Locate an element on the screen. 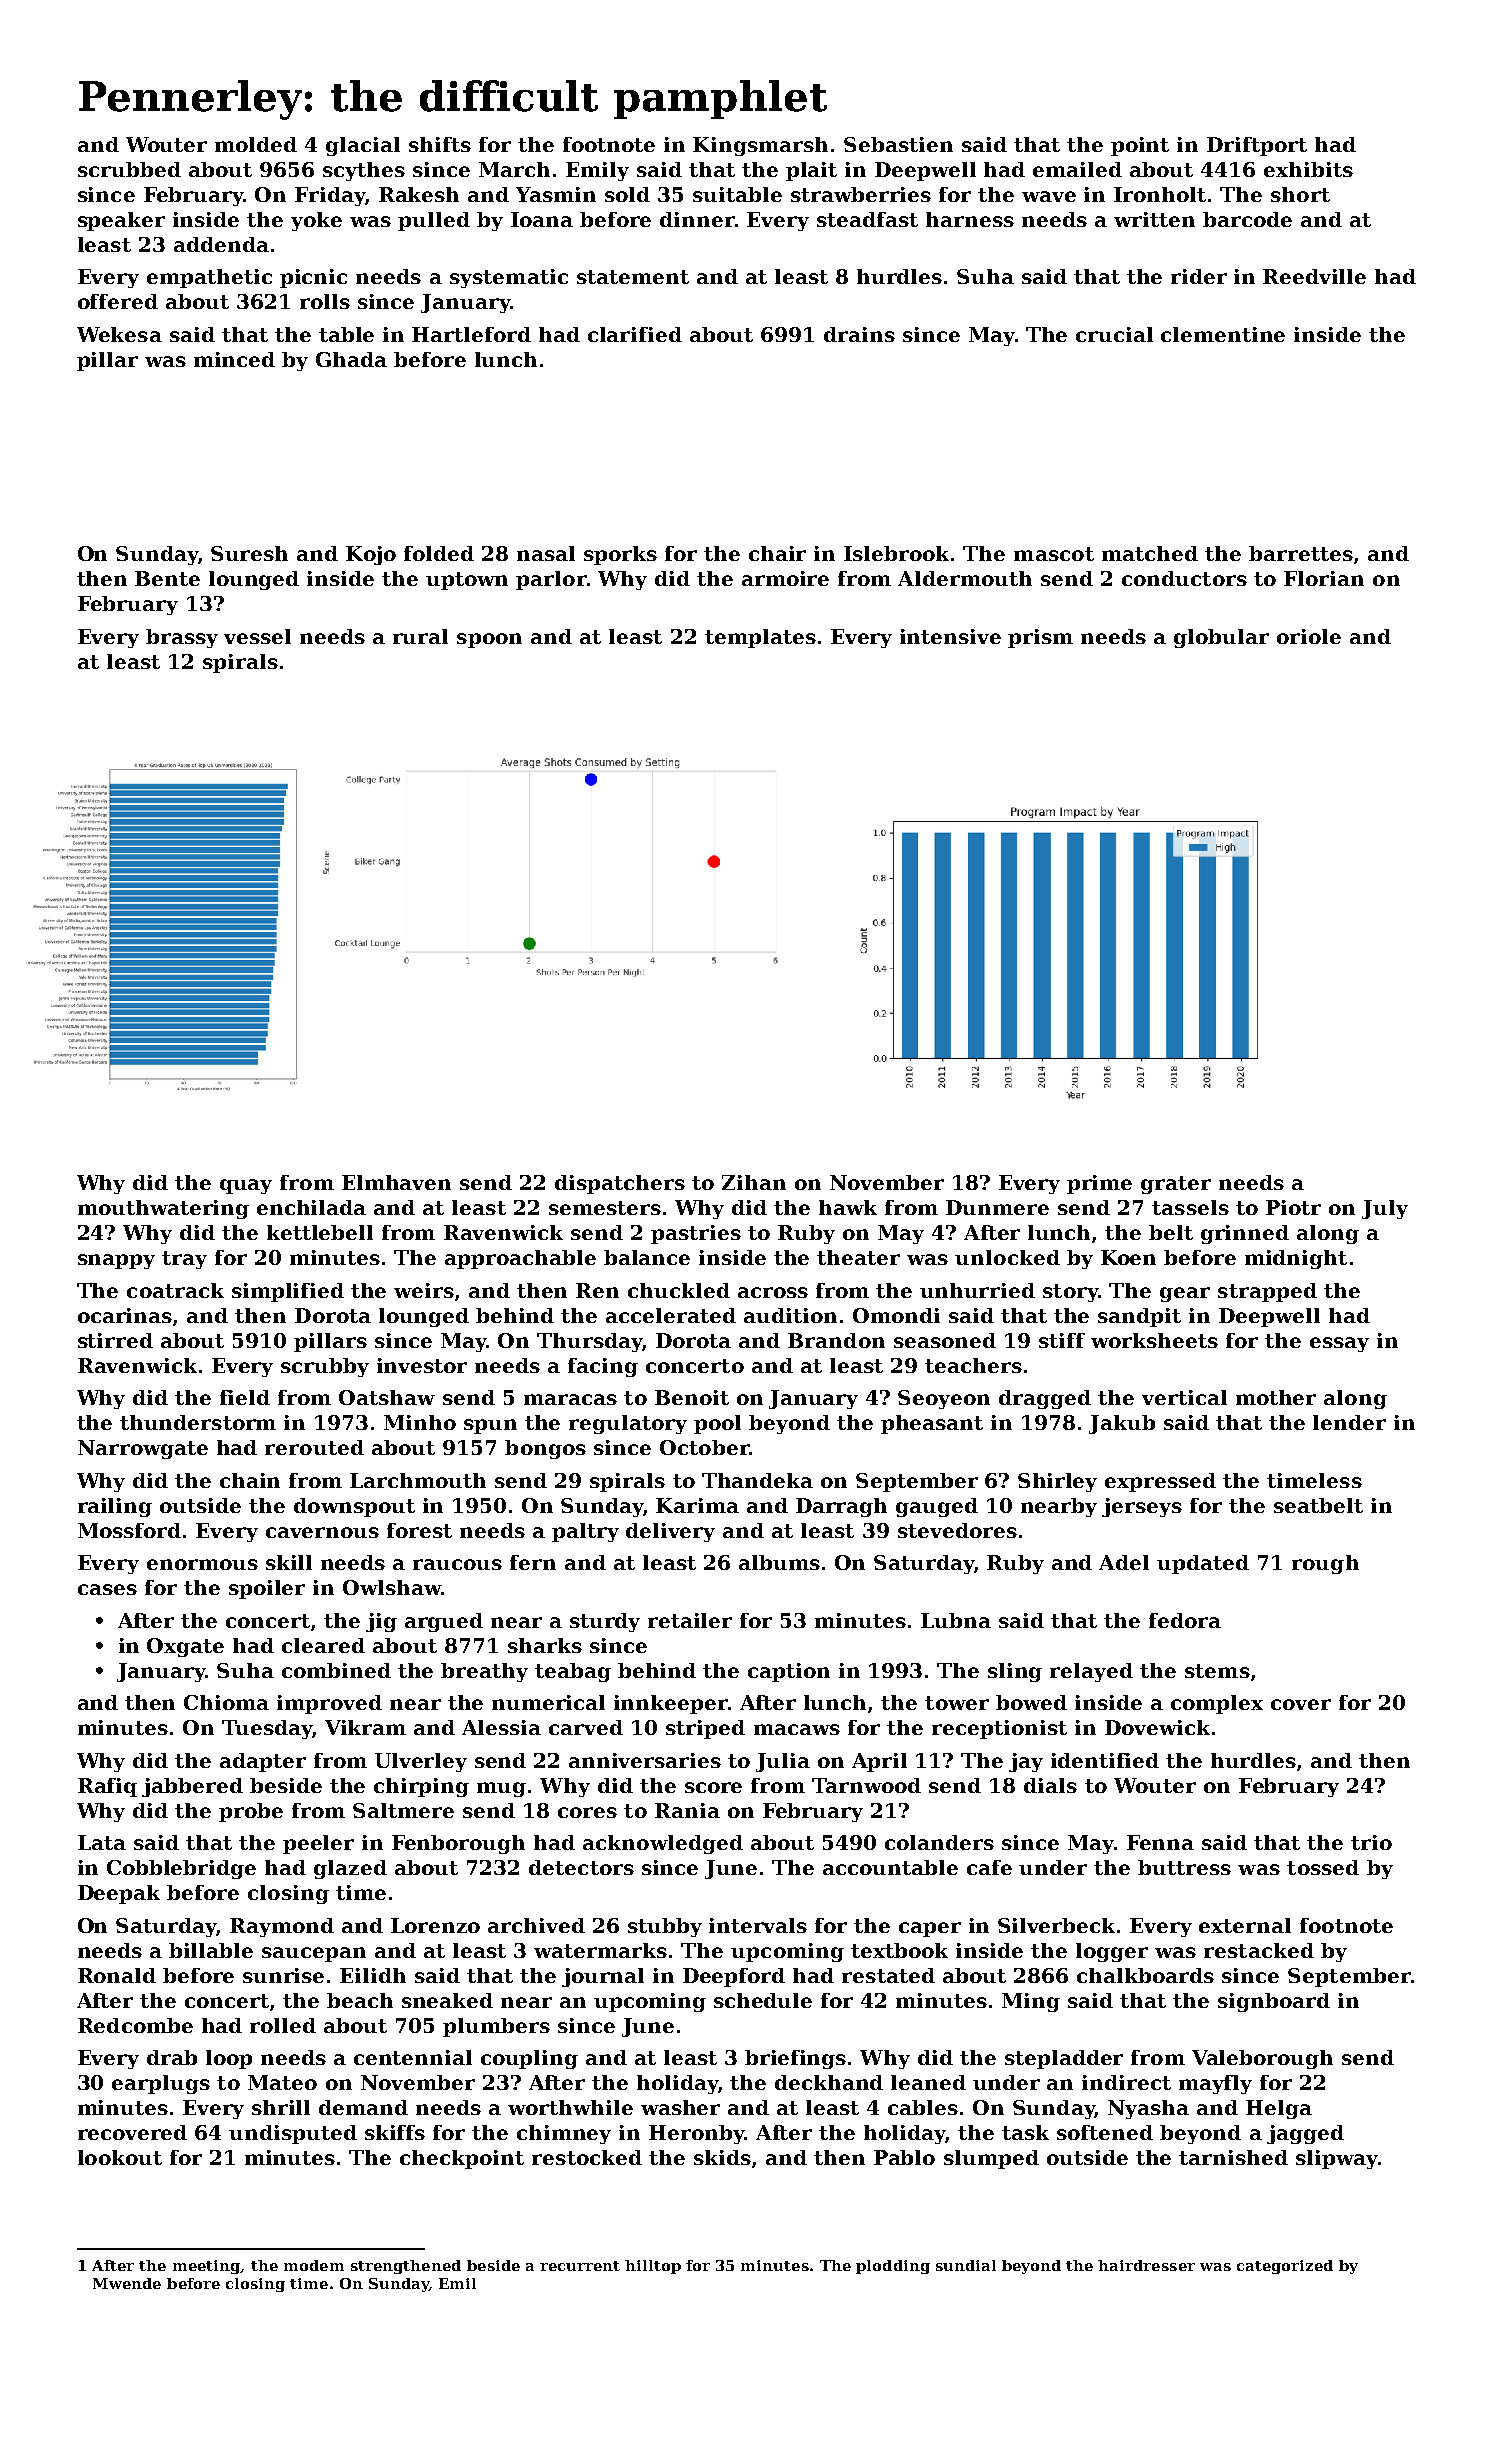  skiffs is located at coordinates (395, 2132).
